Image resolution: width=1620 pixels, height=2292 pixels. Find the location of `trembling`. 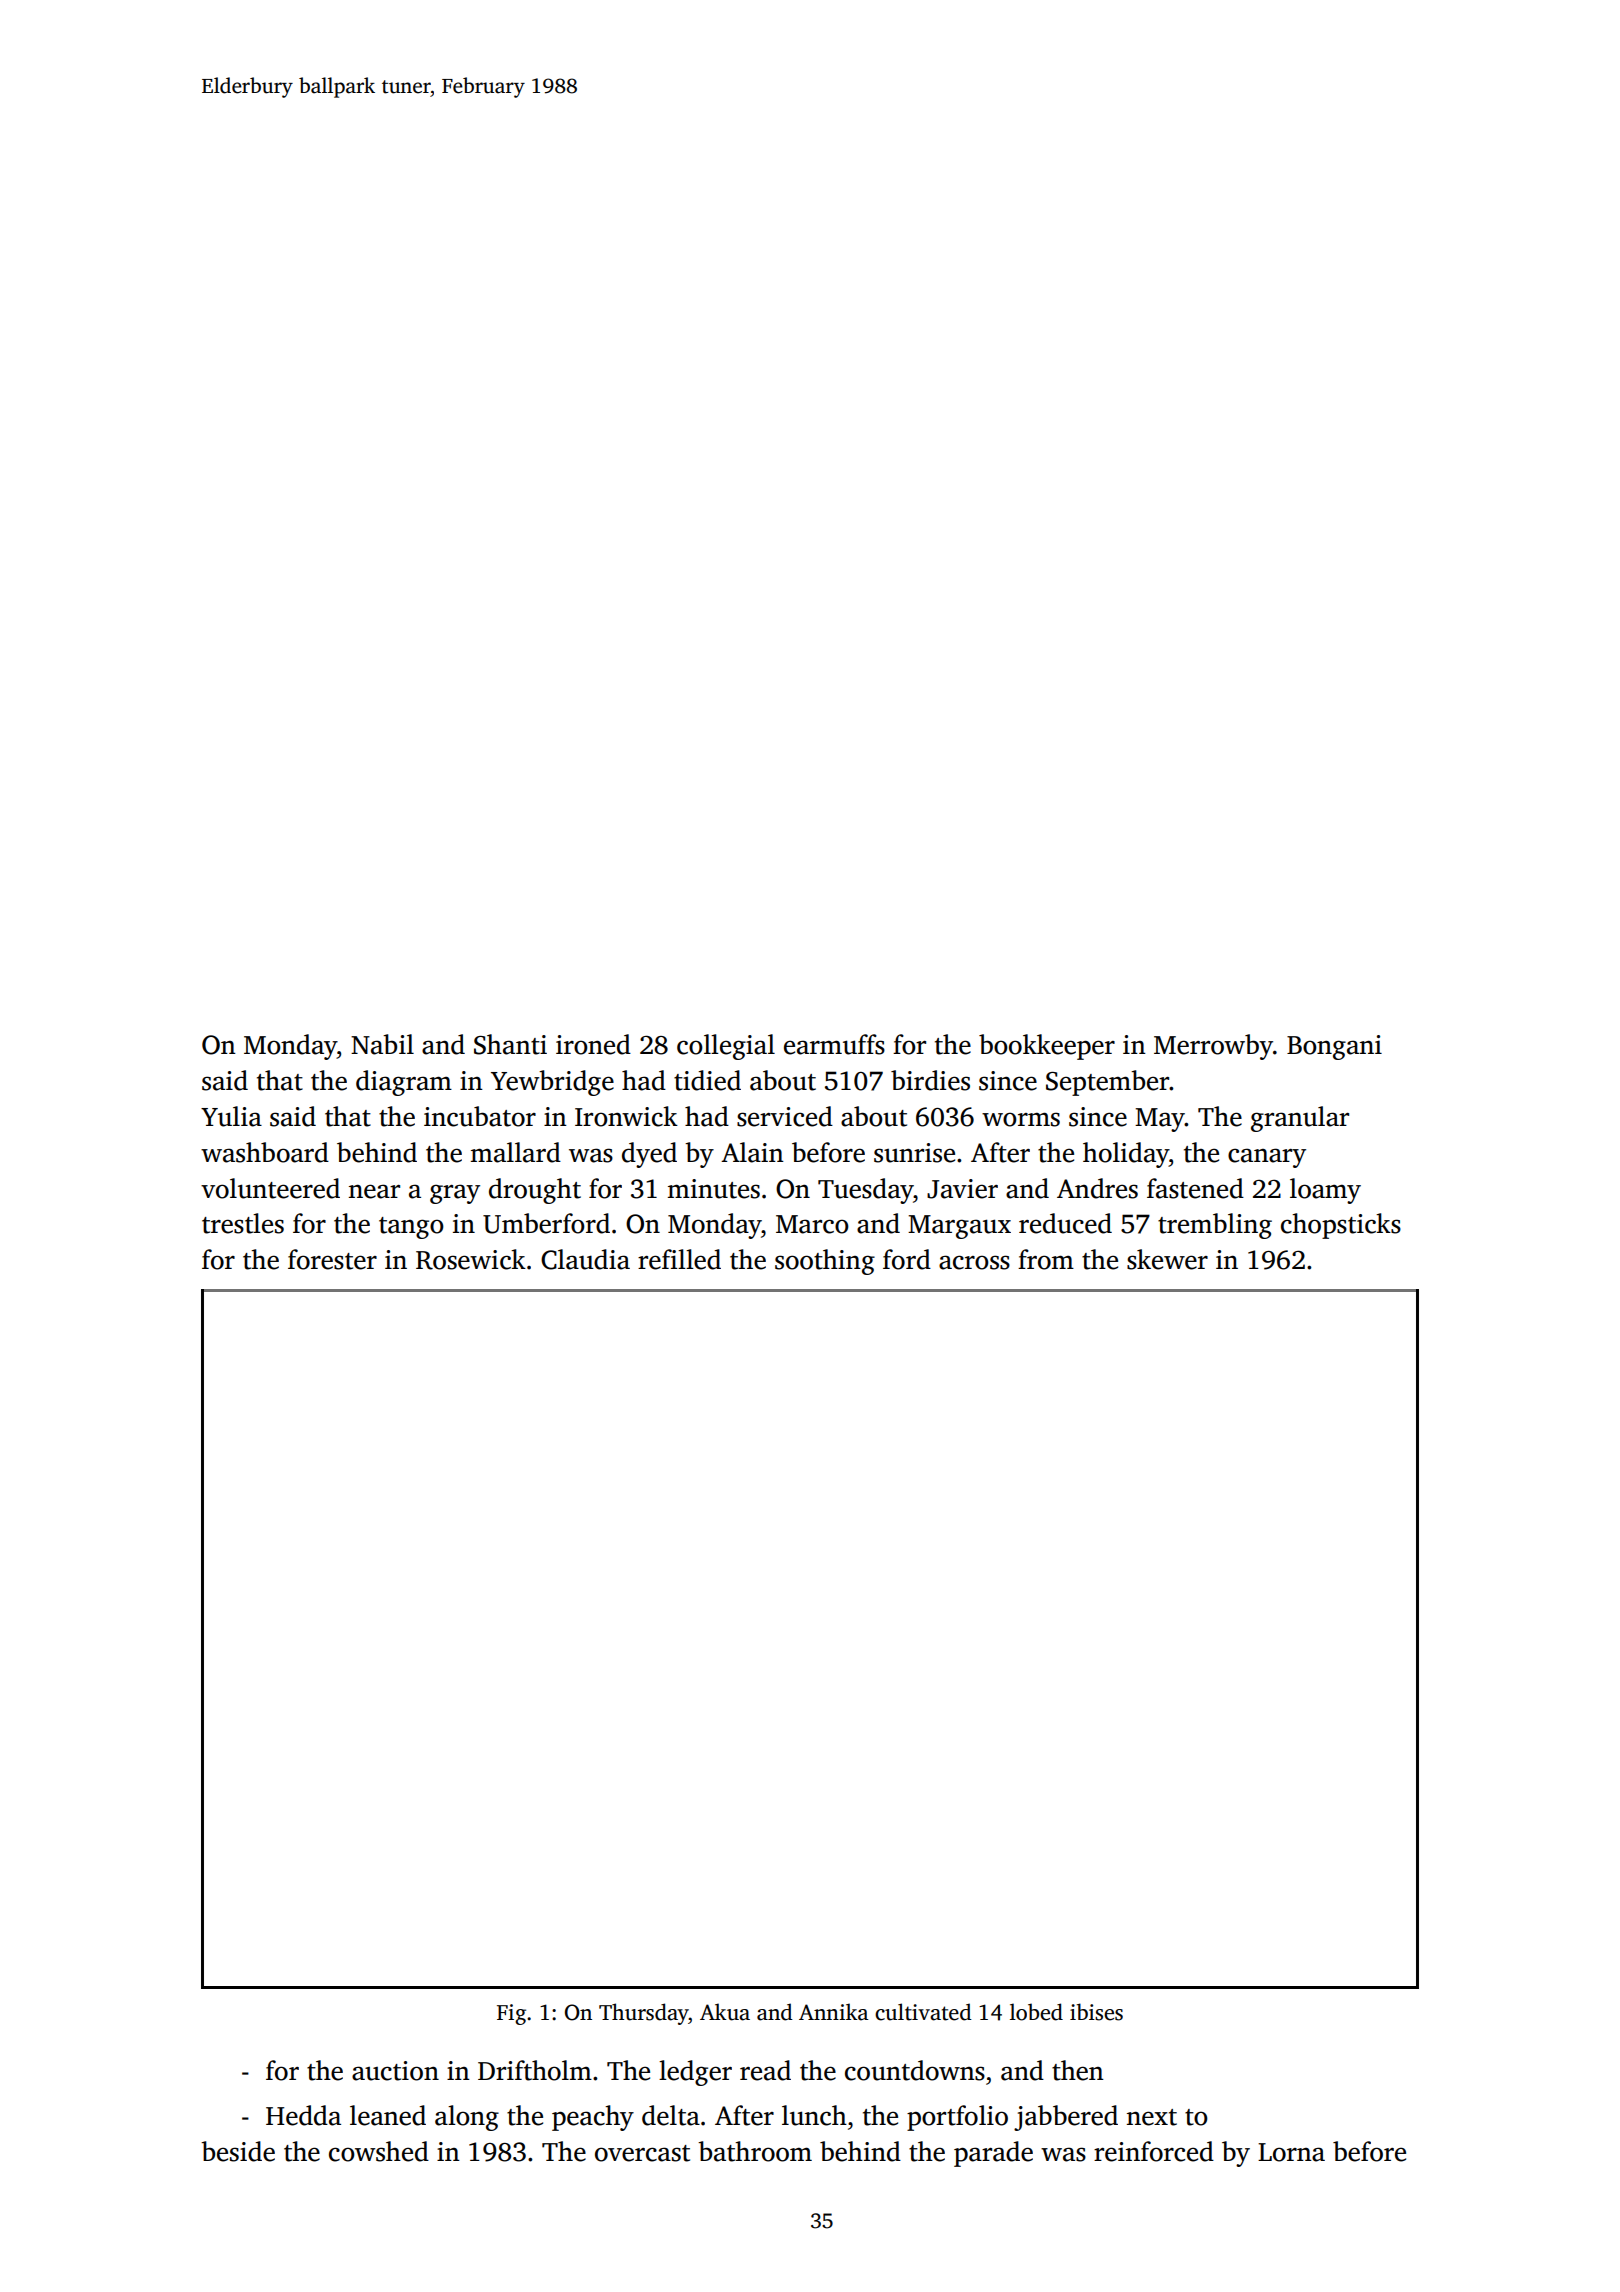

trembling is located at coordinates (1215, 1226).
